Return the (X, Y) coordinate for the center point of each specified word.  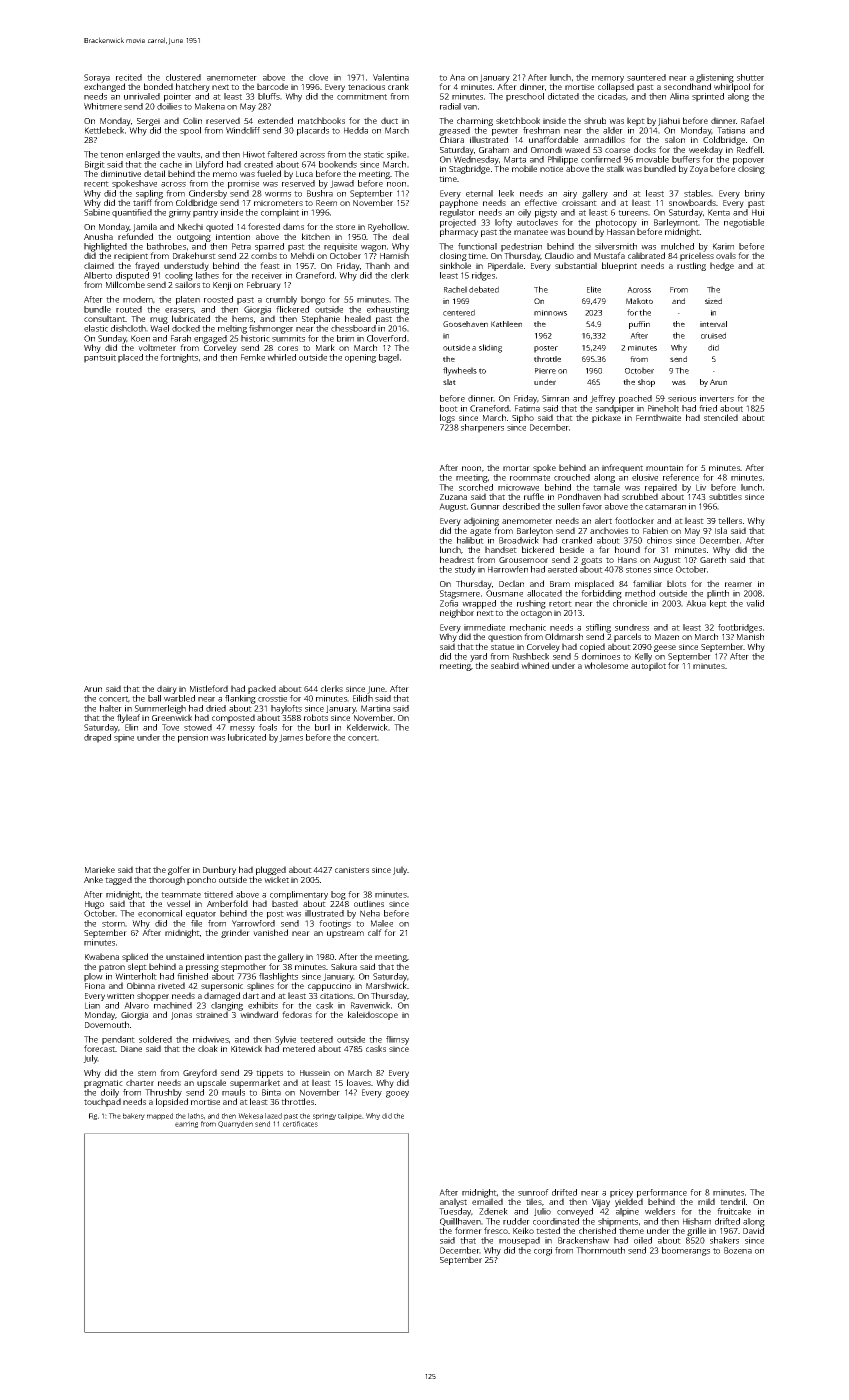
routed (129, 309)
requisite (340, 247)
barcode (272, 86)
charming (475, 121)
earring (186, 1124)
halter (111, 708)
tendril (732, 1201)
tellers (730, 520)
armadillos (604, 139)
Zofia (449, 603)
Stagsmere (460, 594)
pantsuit (100, 358)
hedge (722, 266)
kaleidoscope (373, 1015)
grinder (235, 933)
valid (755, 603)
